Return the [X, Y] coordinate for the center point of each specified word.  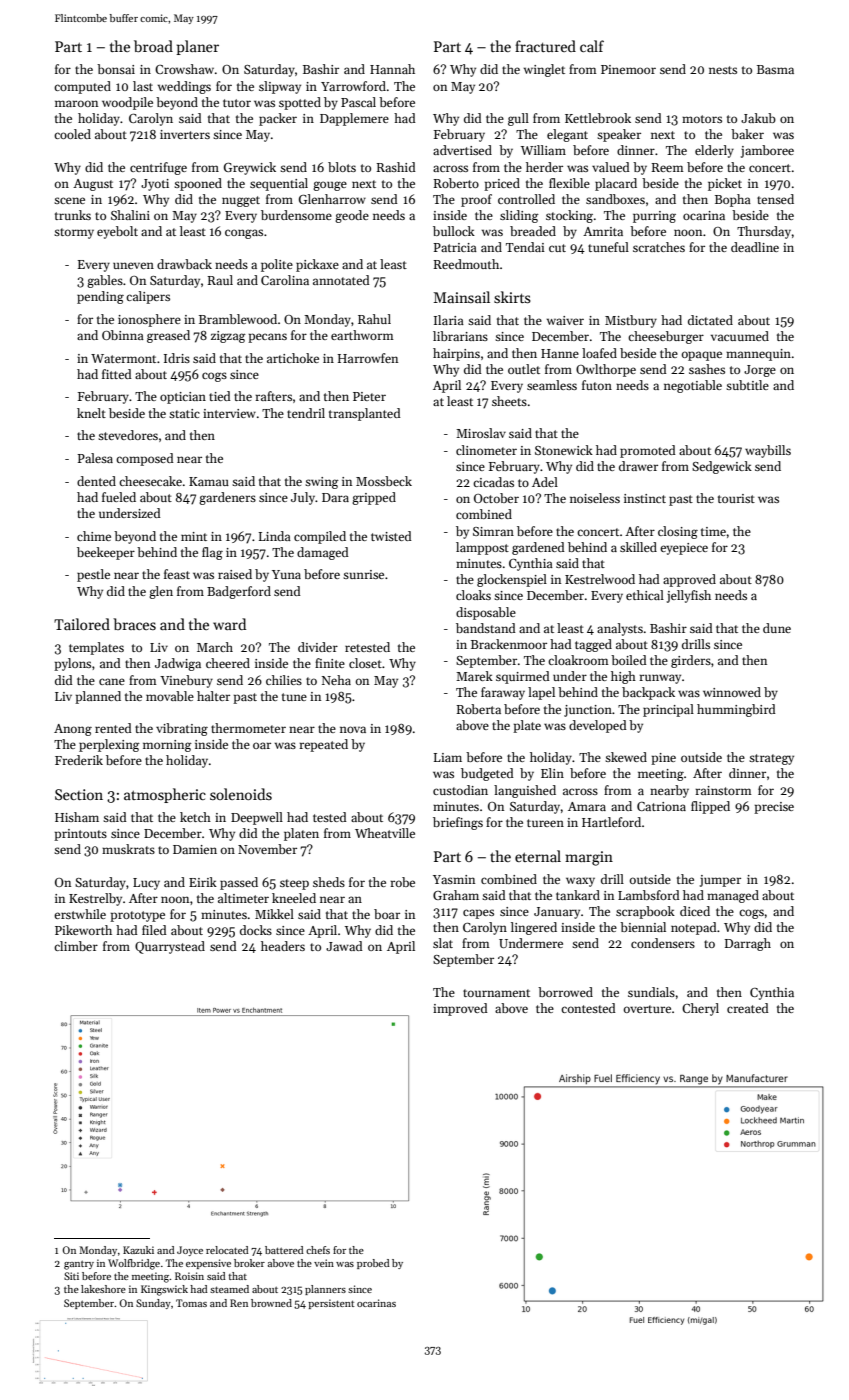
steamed [229, 1289]
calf [592, 46]
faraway [503, 693]
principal [668, 710]
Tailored [82, 624]
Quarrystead [170, 947]
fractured [545, 46]
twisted [391, 536]
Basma [775, 69]
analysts [620, 629]
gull [518, 119]
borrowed [565, 992]
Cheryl [700, 1009]
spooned [198, 184]
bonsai [116, 69]
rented [113, 728]
